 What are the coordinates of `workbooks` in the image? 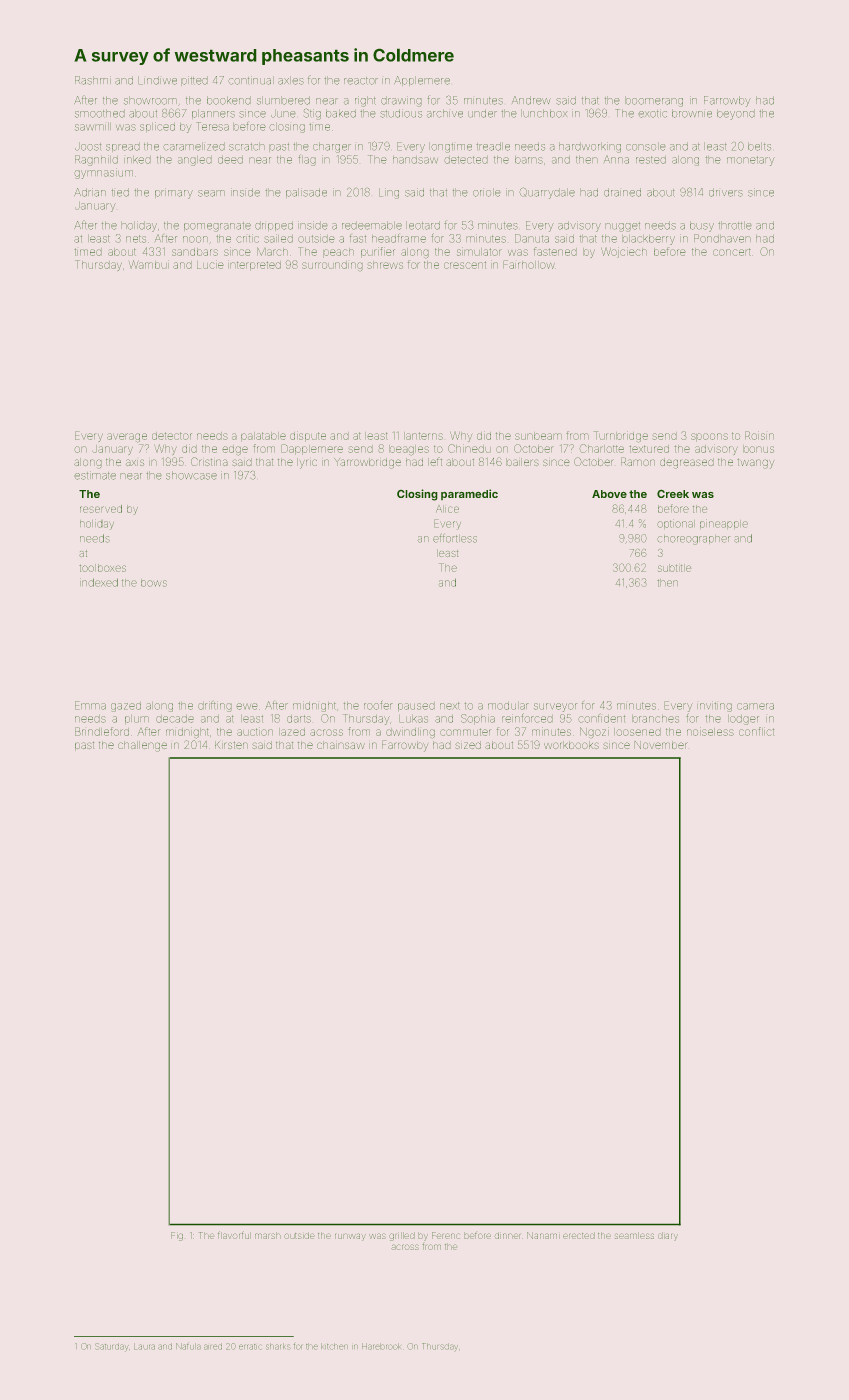 It's located at (571, 745).
